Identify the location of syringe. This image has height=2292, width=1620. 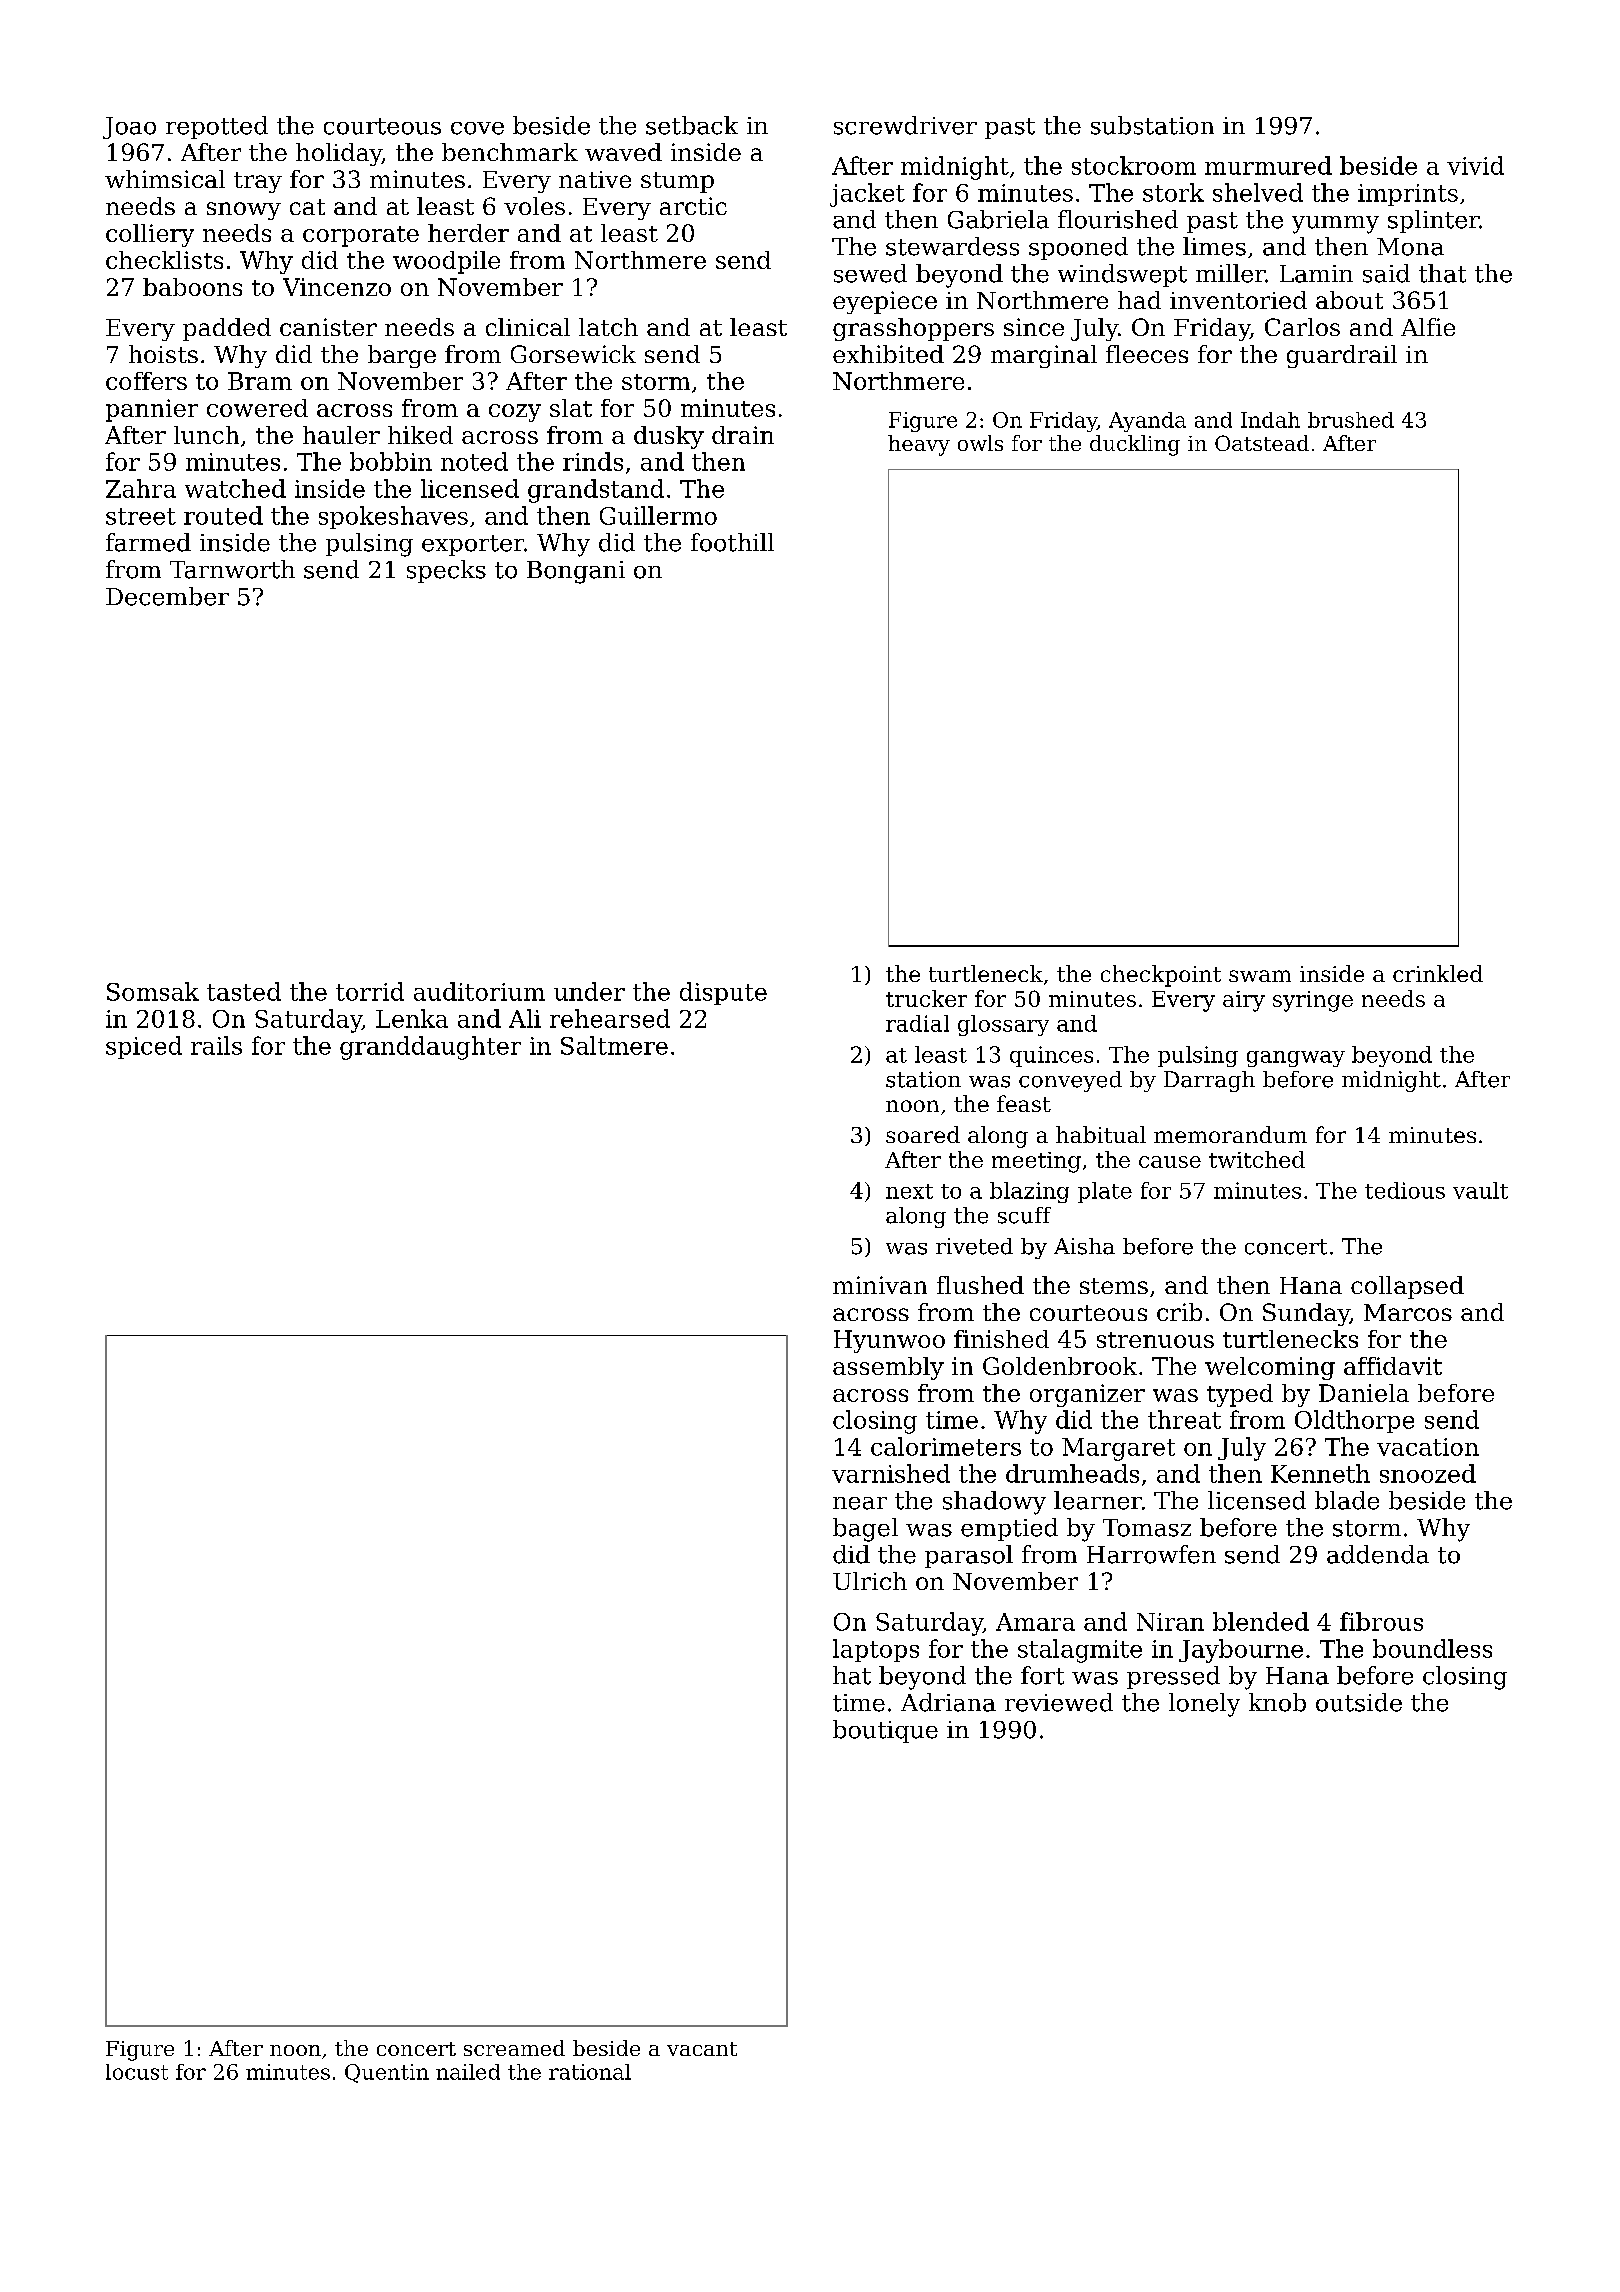
(1313, 1001).
